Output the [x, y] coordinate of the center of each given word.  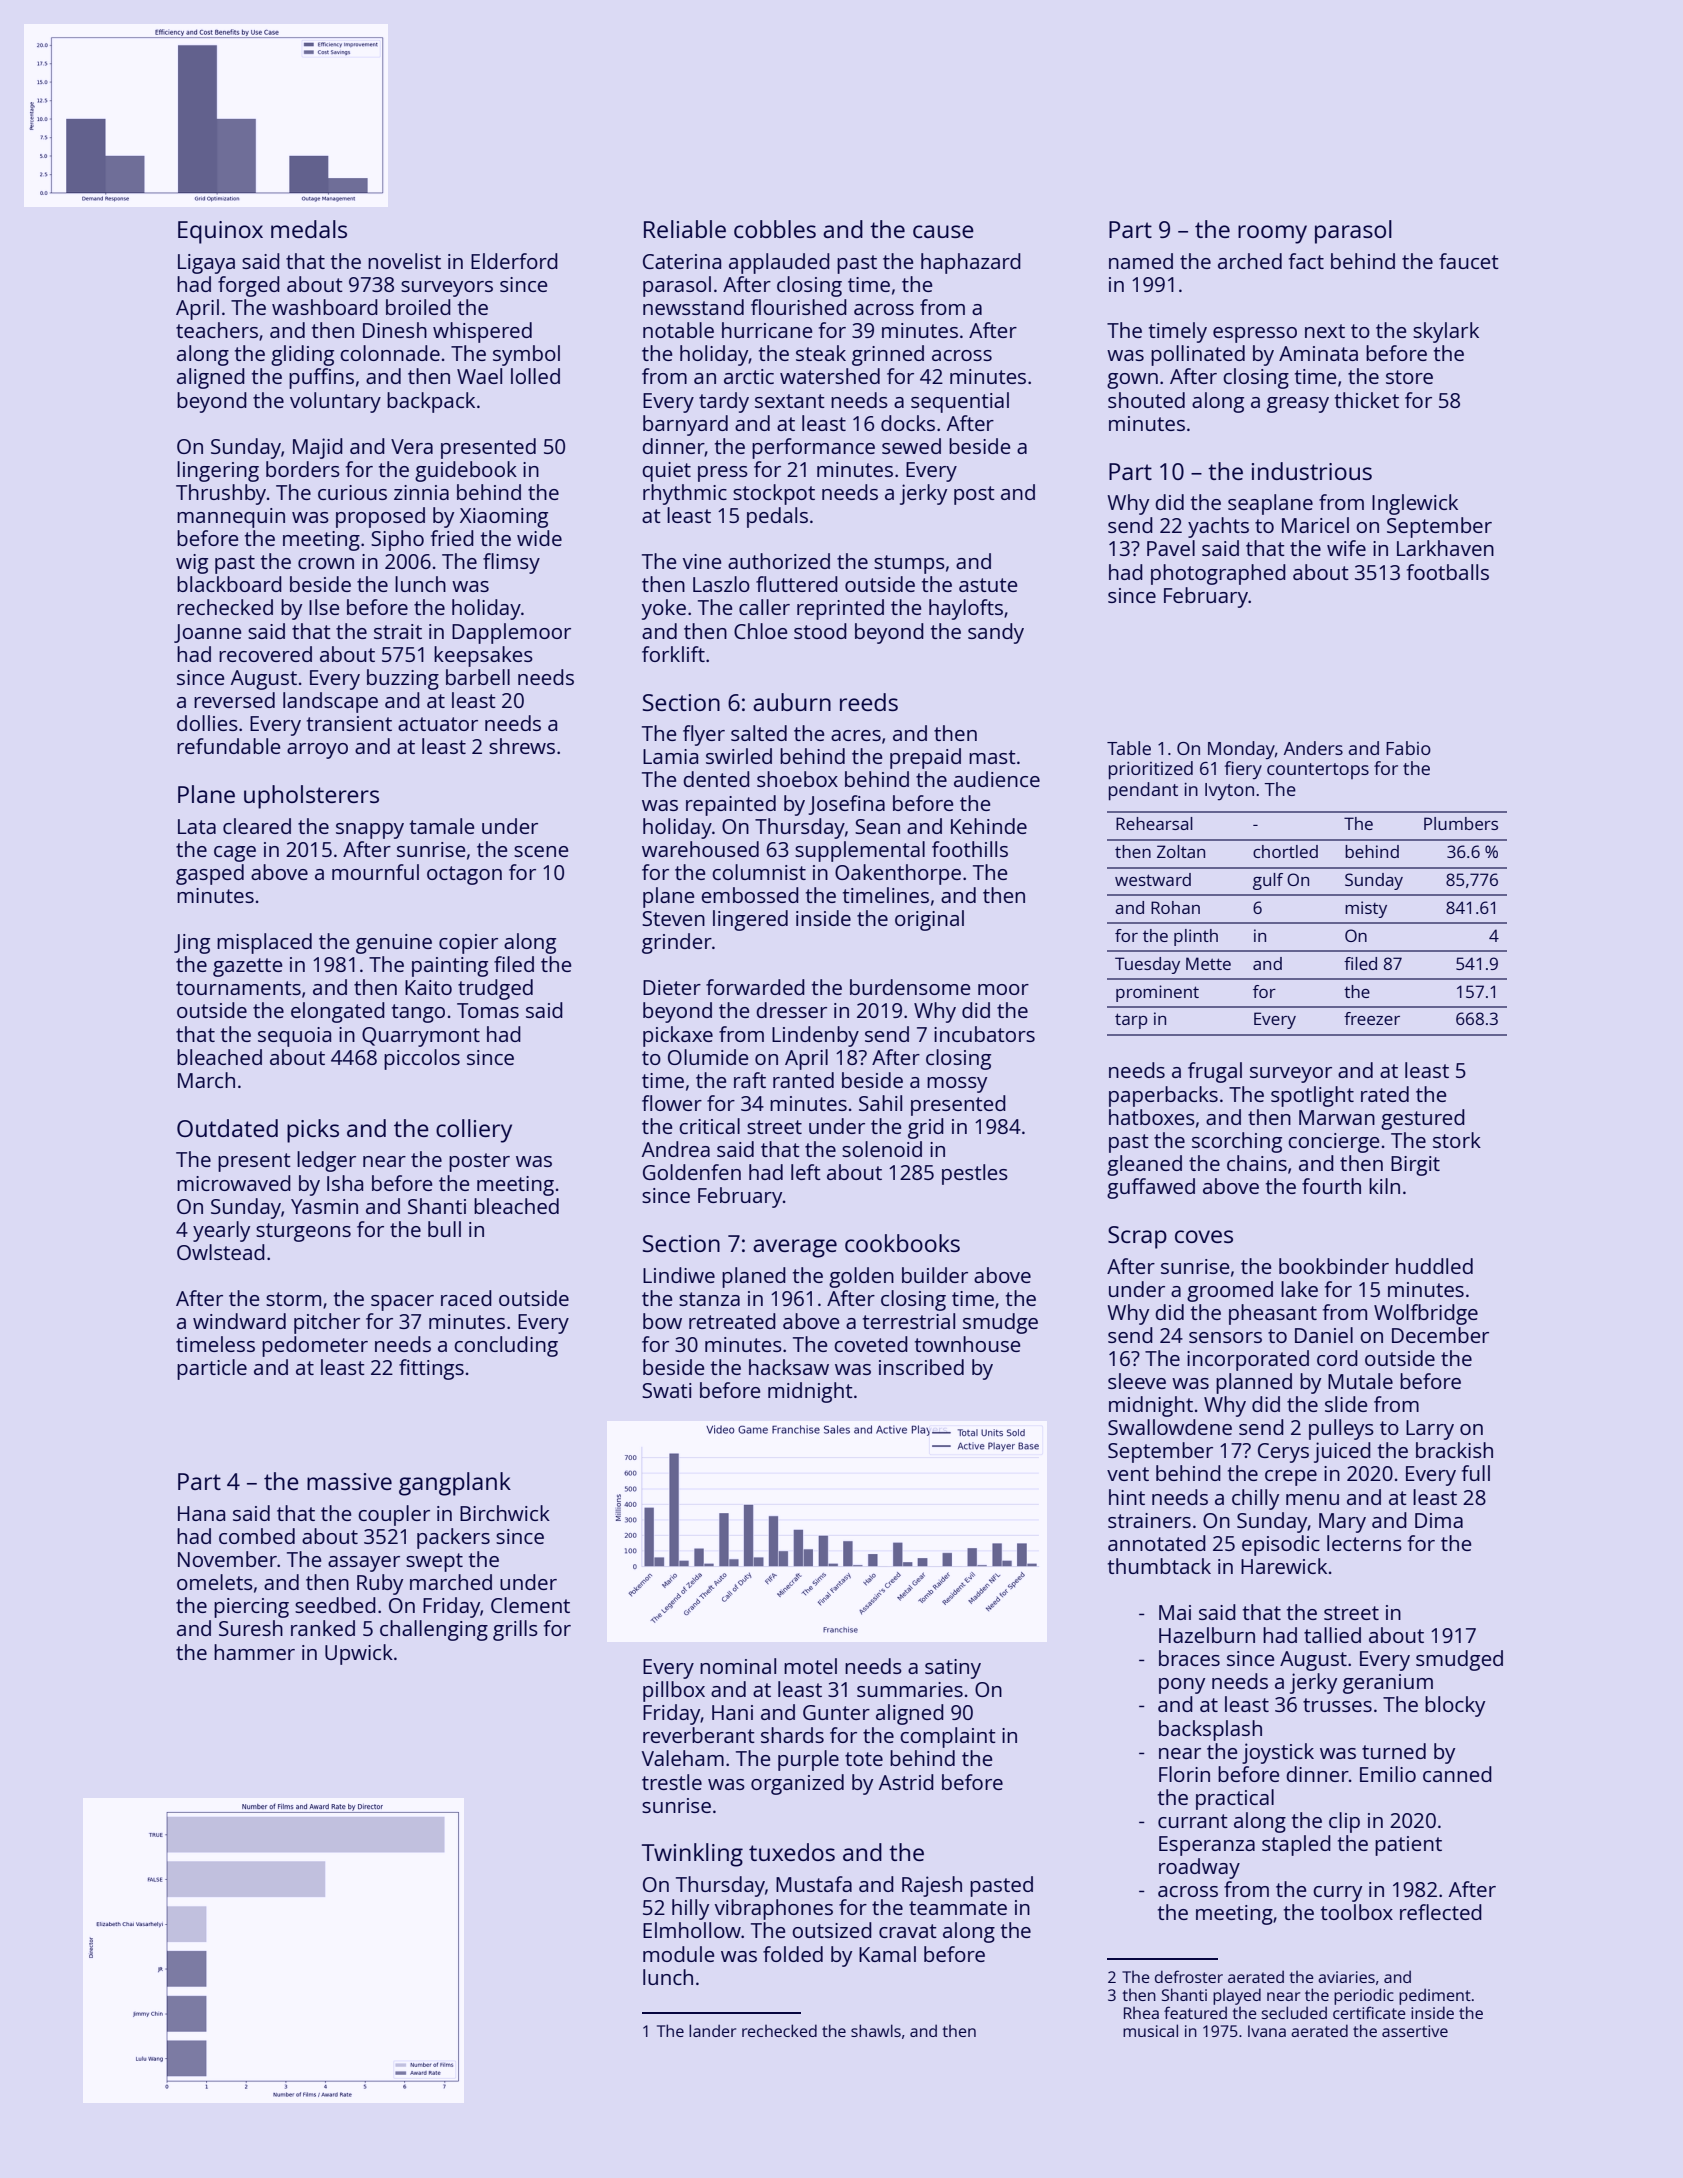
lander [712, 2030]
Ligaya [206, 264]
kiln [1384, 1186]
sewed [911, 446]
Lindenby [815, 1036]
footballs [1448, 572]
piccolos [422, 1059]
